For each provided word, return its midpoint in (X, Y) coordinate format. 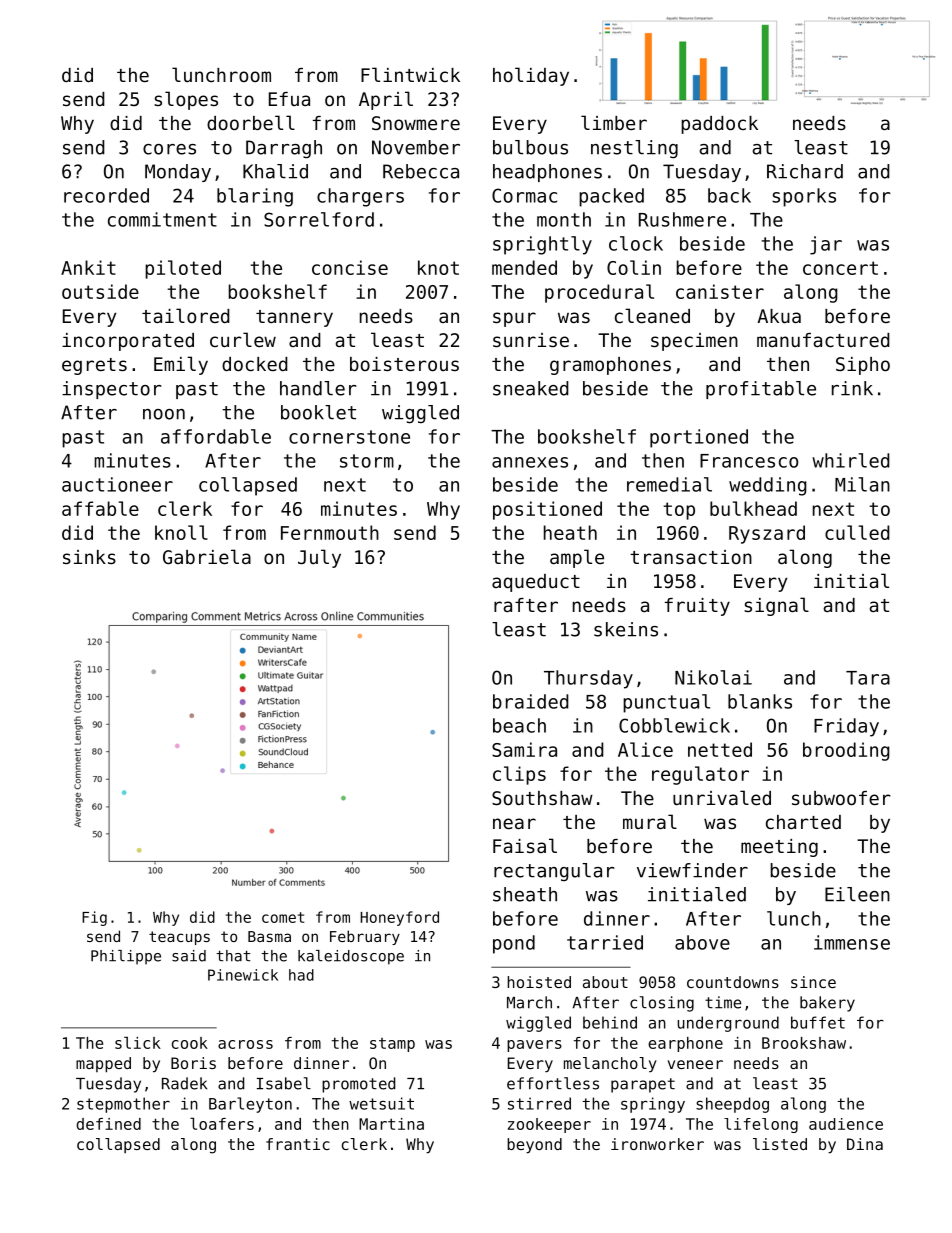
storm (367, 461)
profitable (761, 390)
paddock (719, 125)
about (605, 982)
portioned (699, 438)
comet (283, 917)
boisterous (404, 364)
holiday (531, 76)
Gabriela (207, 556)
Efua (289, 99)
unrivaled (722, 797)
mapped (103, 1065)
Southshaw (542, 798)
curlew (243, 339)
